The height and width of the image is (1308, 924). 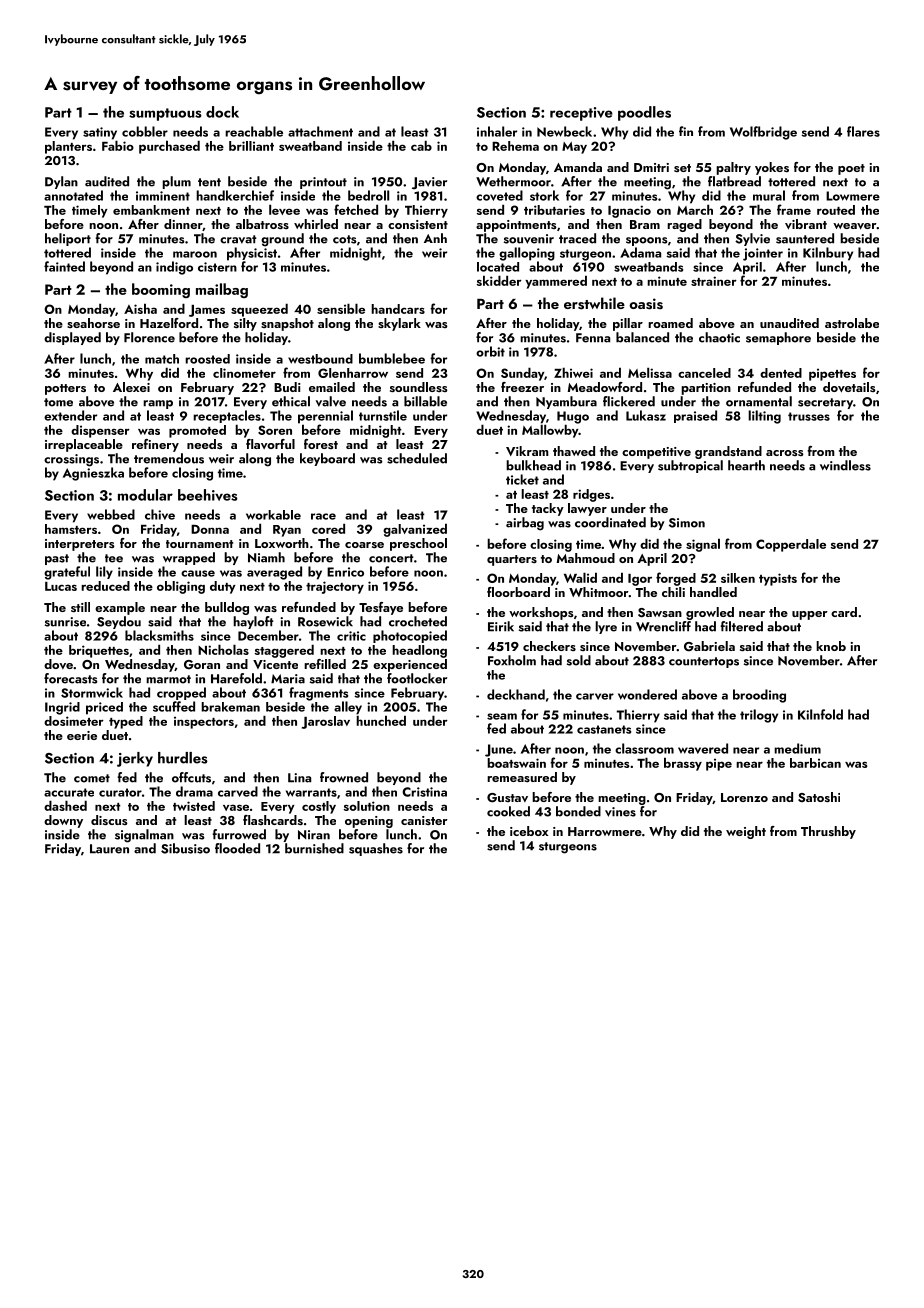 What do you see at coordinates (512, 660) in the image?
I see `Foxholm` at bounding box center [512, 660].
